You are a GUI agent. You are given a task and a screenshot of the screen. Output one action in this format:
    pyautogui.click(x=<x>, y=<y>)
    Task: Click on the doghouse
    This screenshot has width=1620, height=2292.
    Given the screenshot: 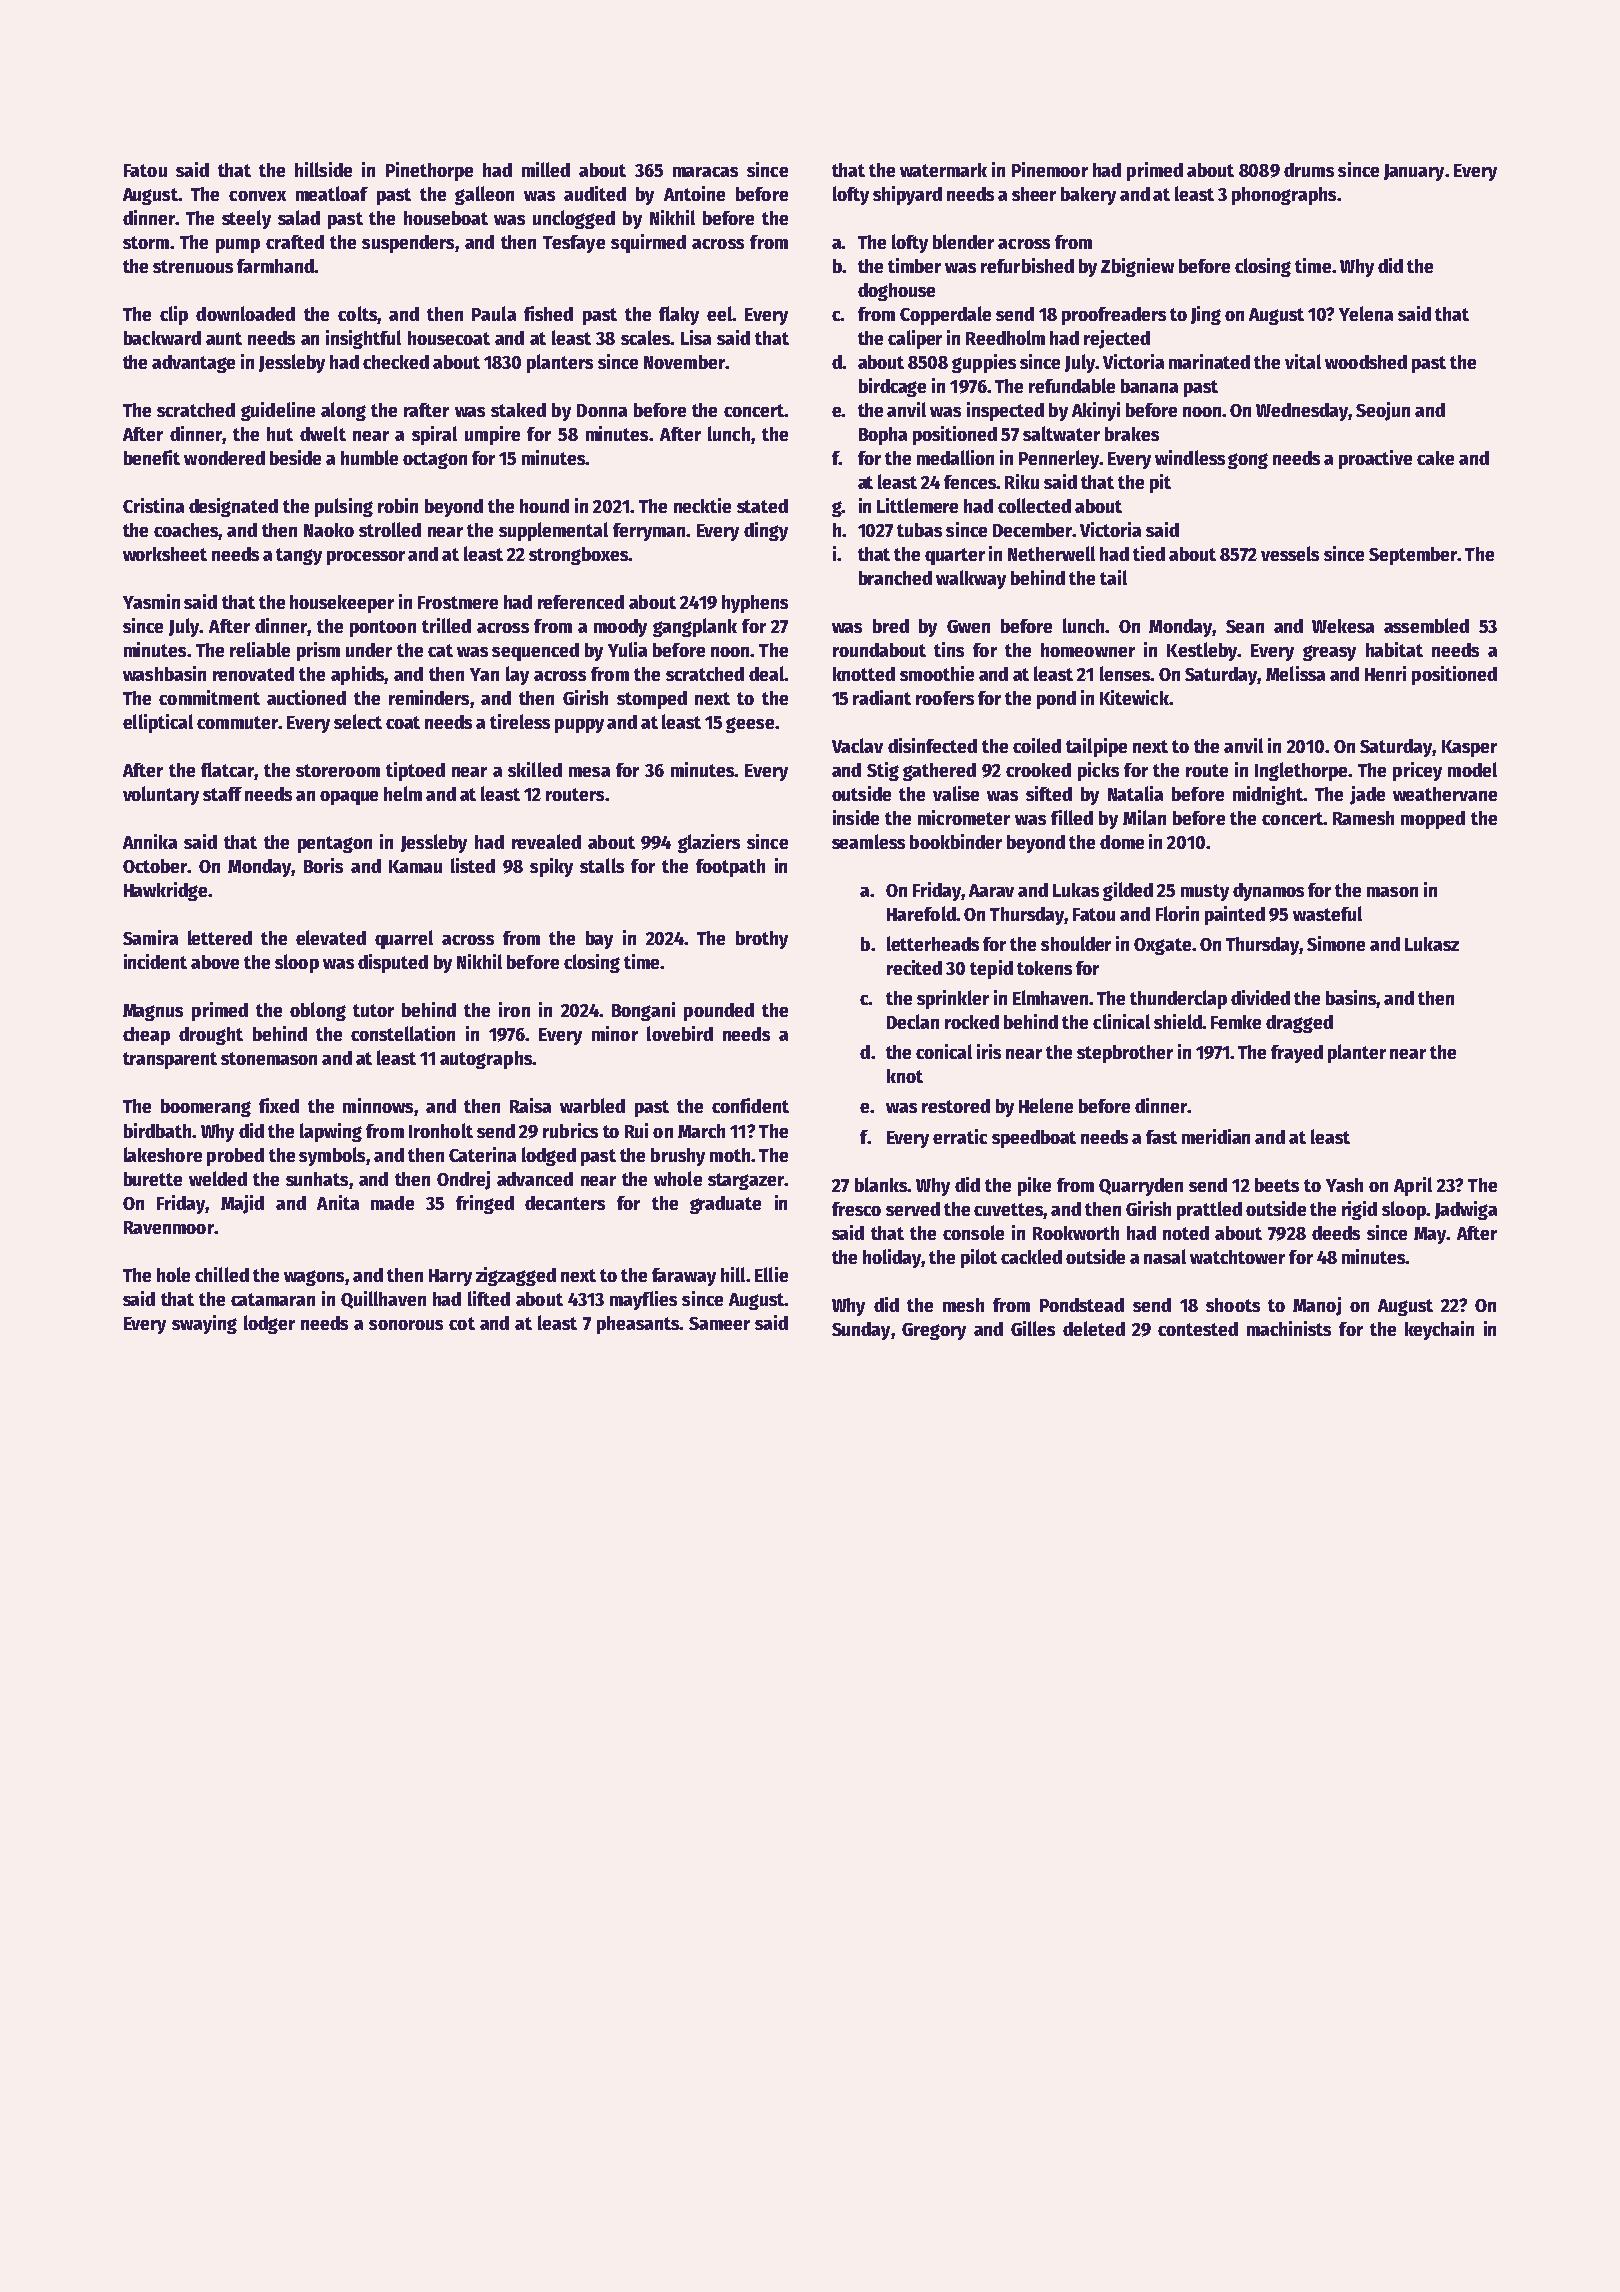 What is the action you would take?
    pyautogui.click(x=896, y=292)
